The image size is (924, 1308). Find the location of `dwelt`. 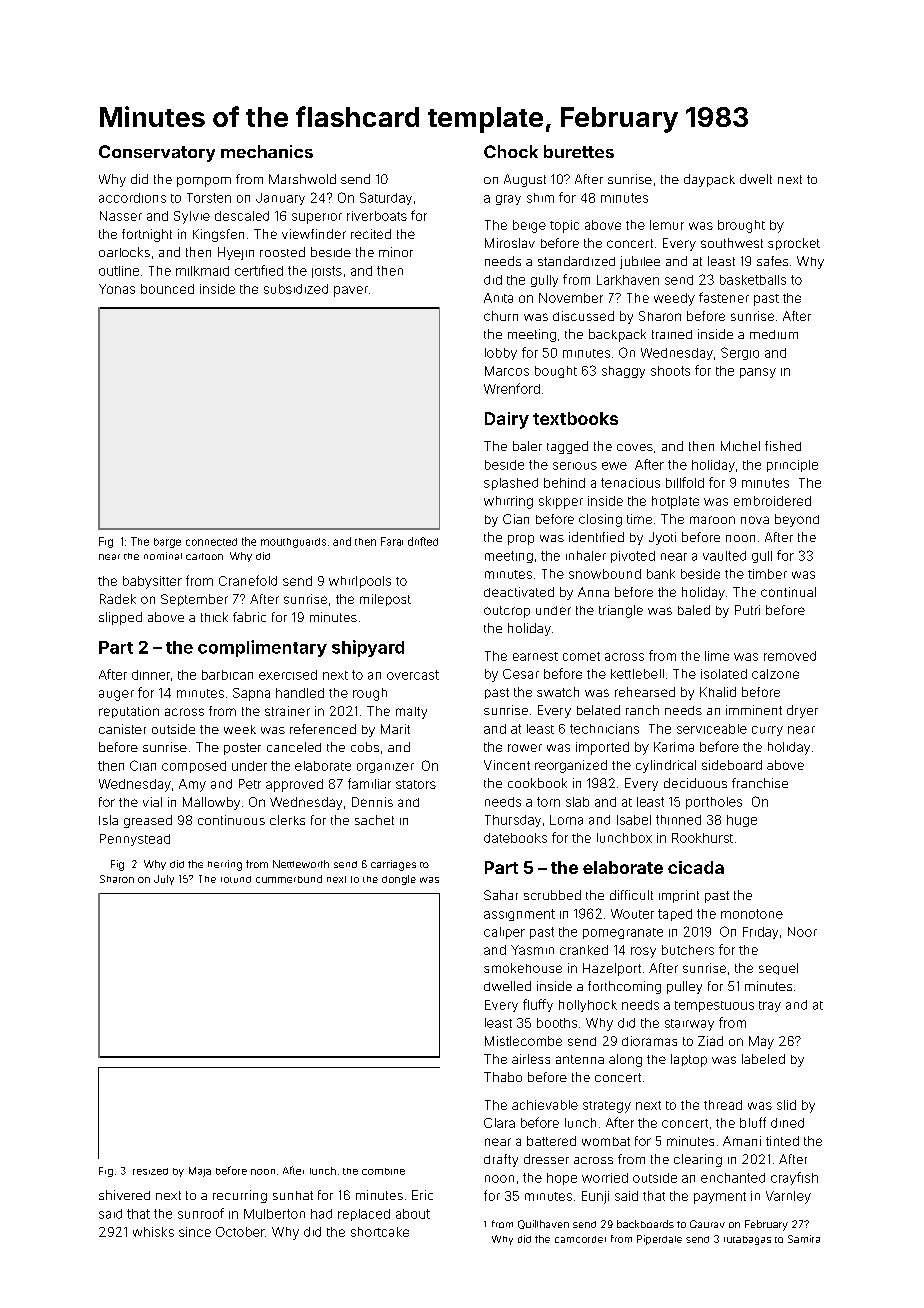

dwelt is located at coordinates (756, 179).
